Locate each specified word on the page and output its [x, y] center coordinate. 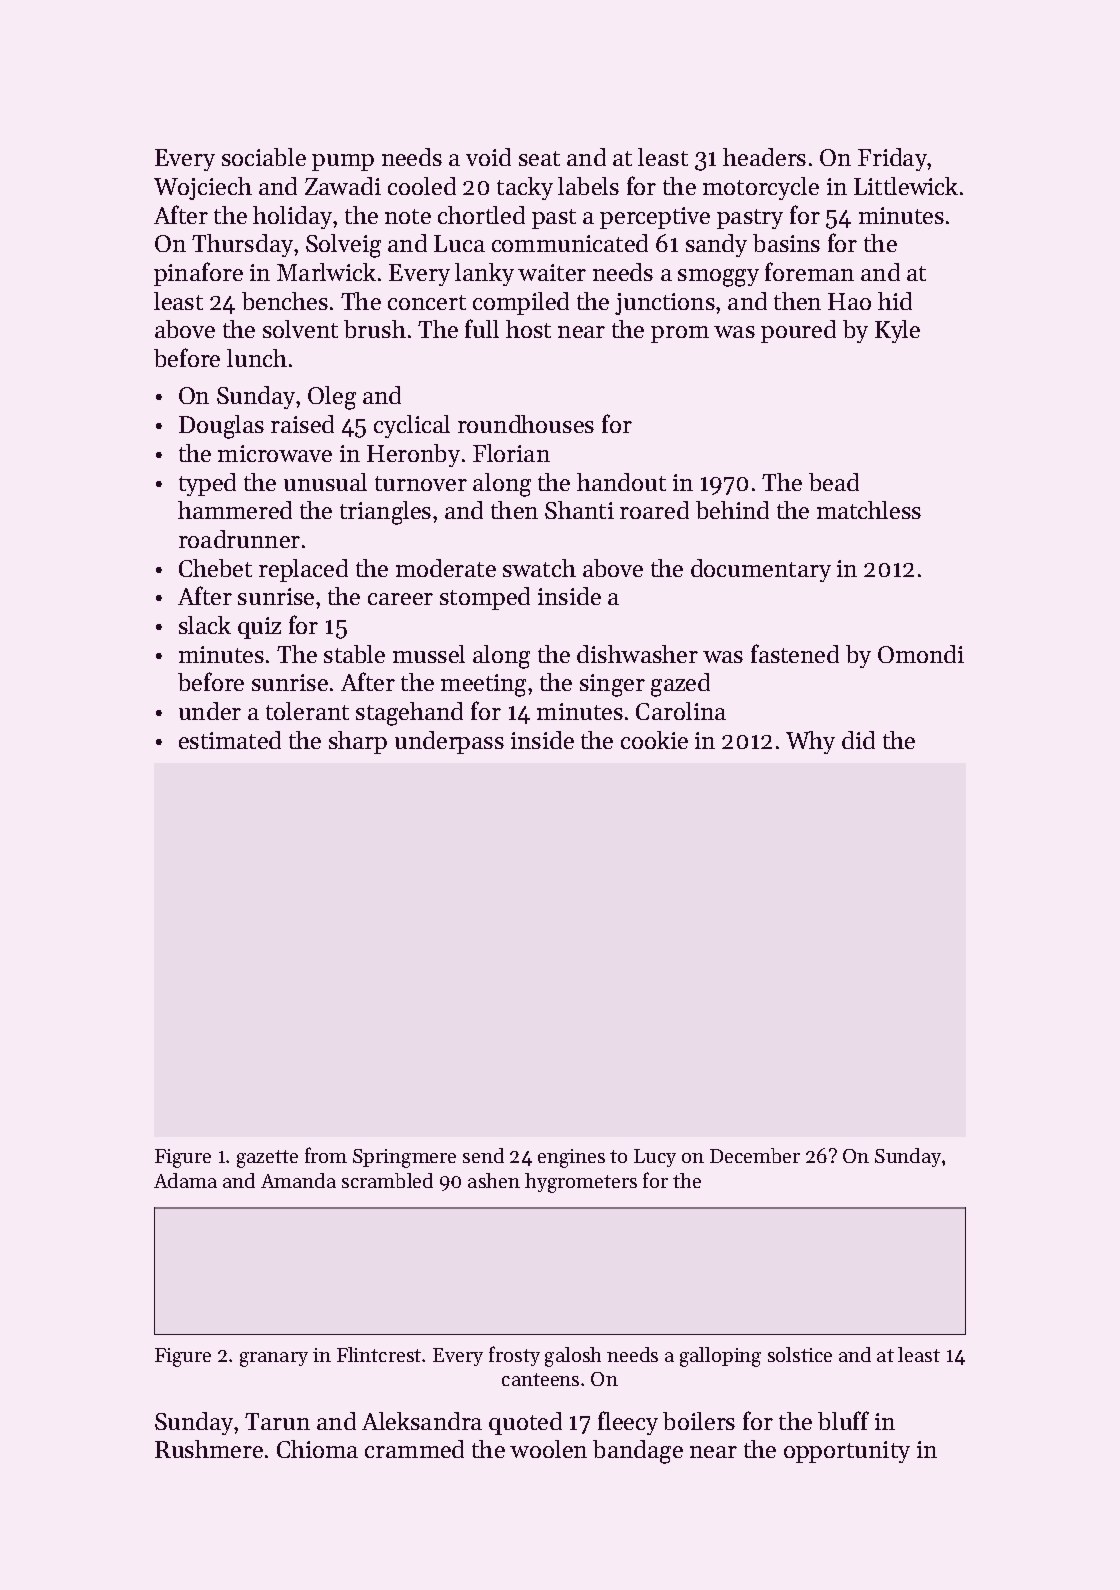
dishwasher [637, 654]
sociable [264, 157]
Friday [893, 159]
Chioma [317, 1449]
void [488, 157]
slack [205, 625]
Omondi [921, 654]
